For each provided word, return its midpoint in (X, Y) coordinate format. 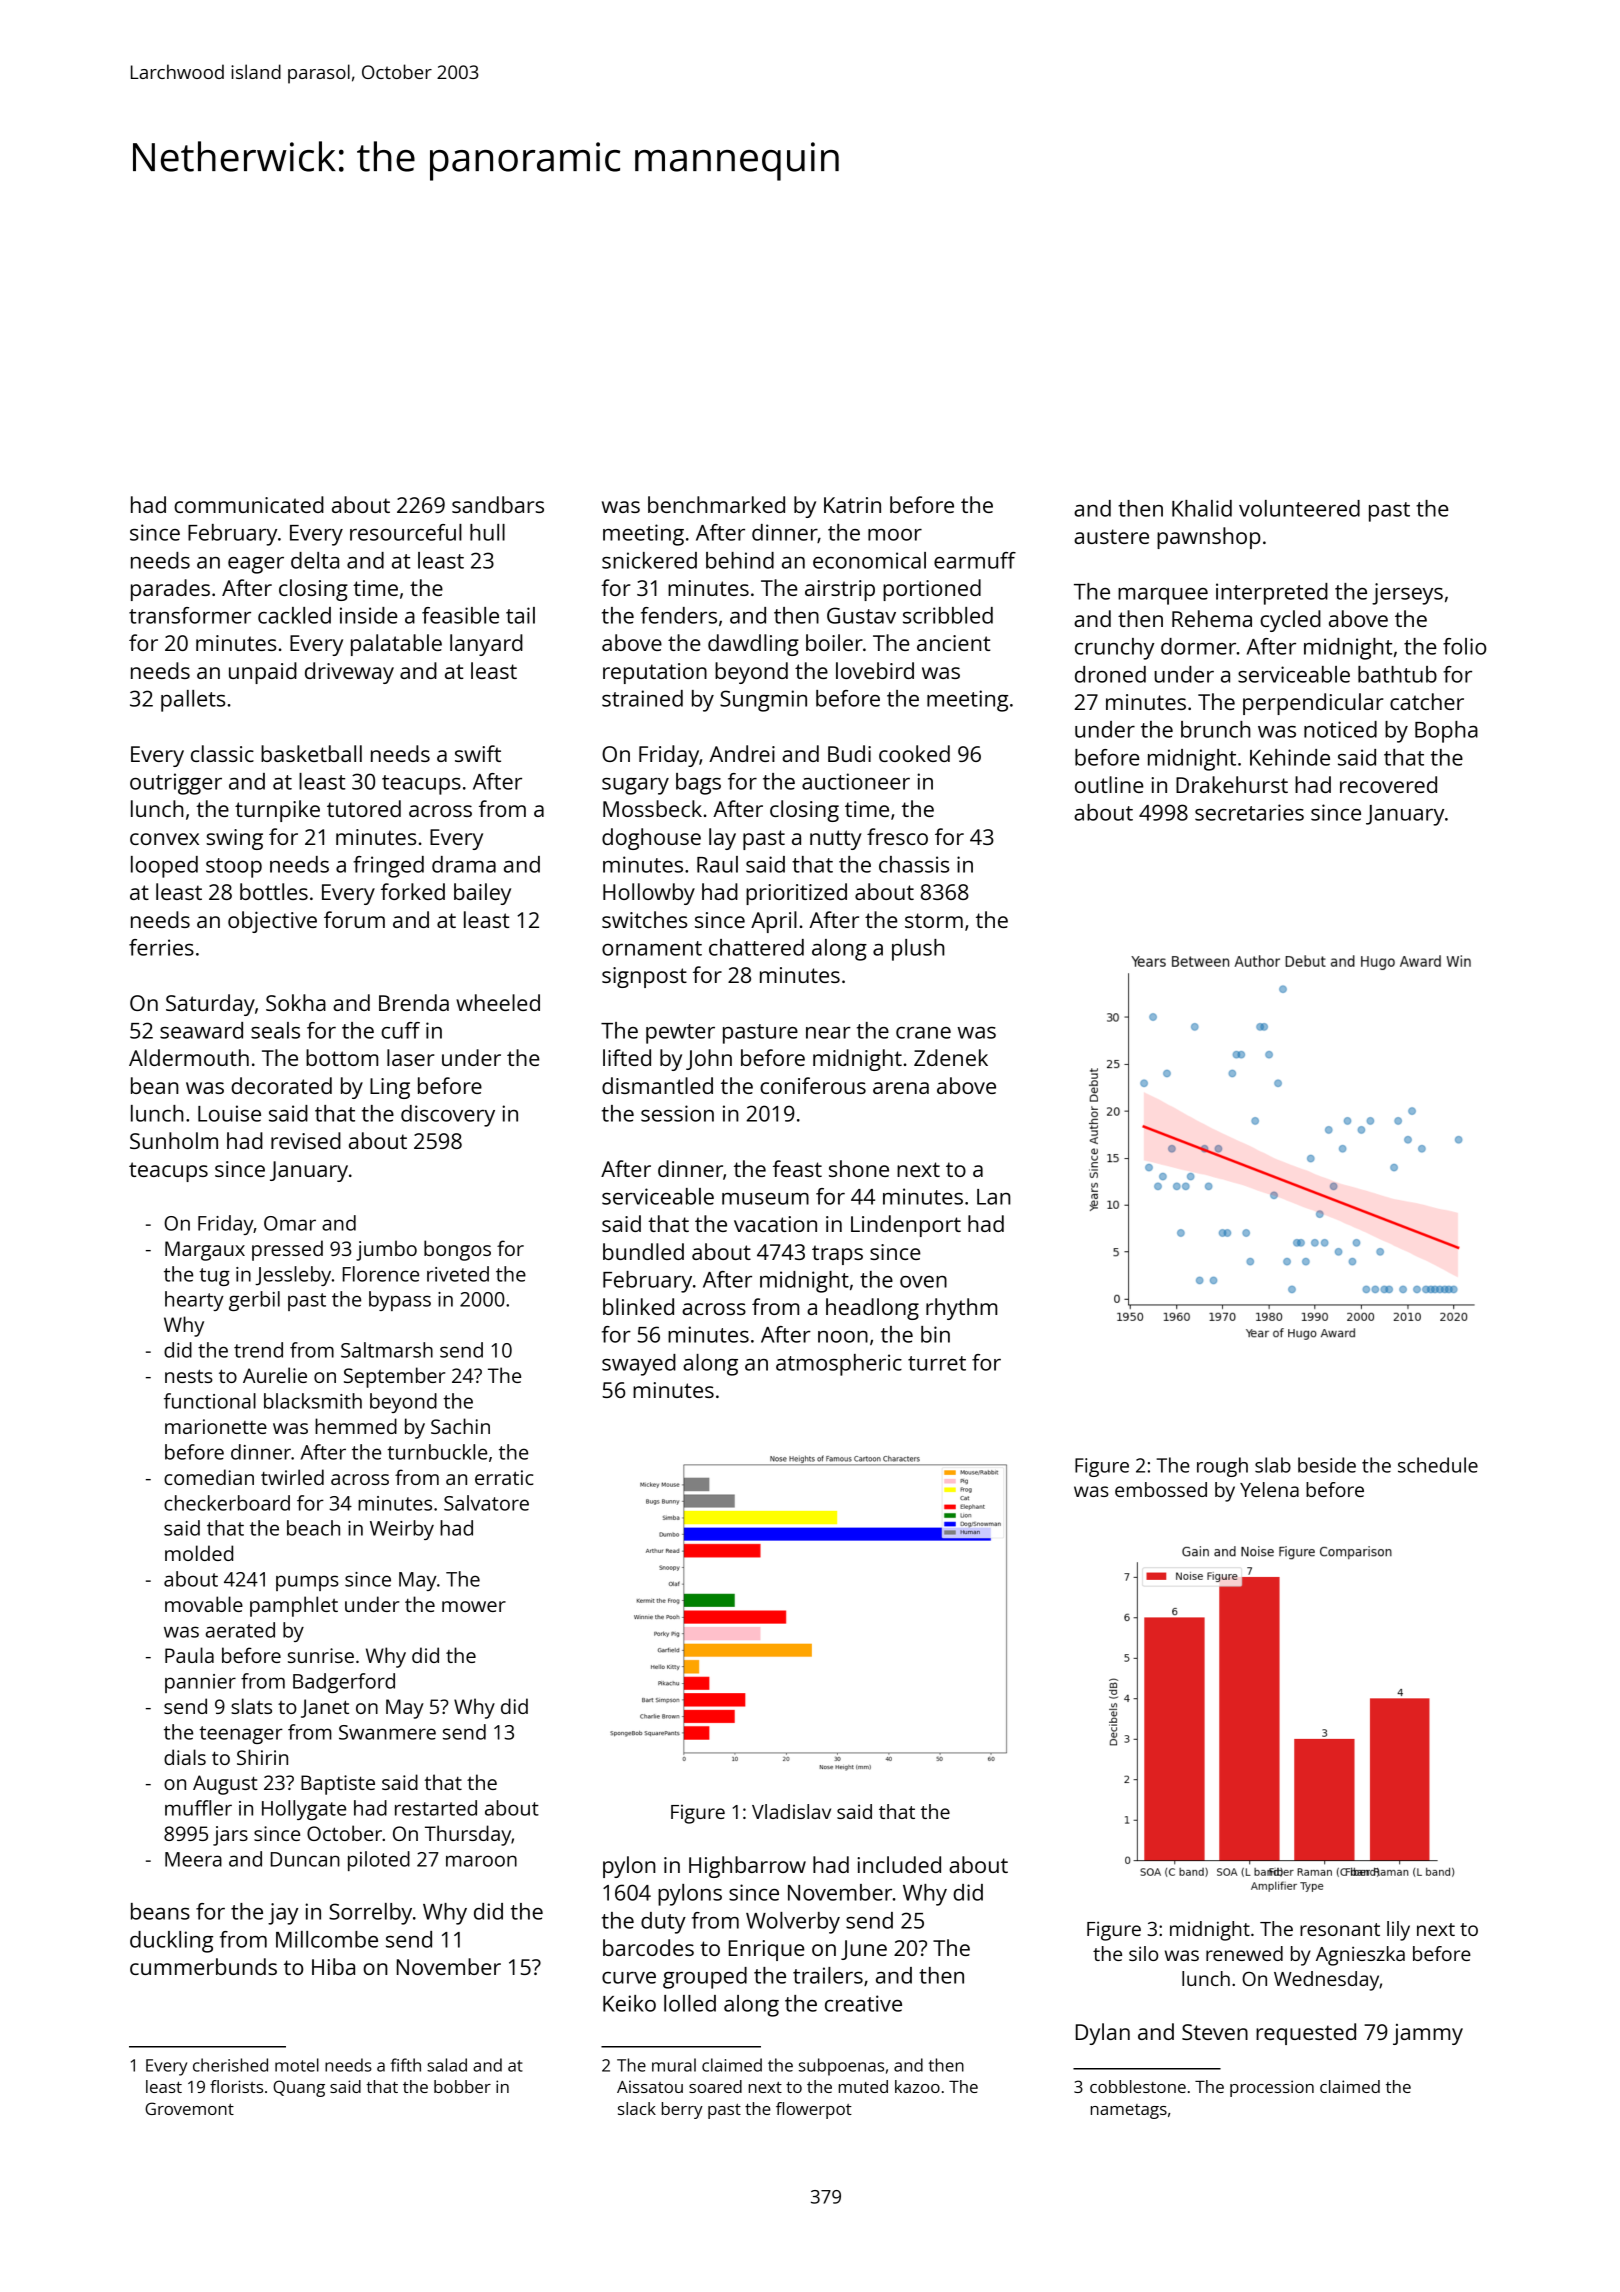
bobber (462, 2086)
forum (354, 919)
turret (937, 1363)
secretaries (1249, 812)
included (899, 1864)
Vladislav (791, 1811)
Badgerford (344, 1683)
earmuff (975, 560)
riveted (458, 1274)
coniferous (813, 1085)
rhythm (961, 1309)
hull (487, 532)
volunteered (1299, 508)
